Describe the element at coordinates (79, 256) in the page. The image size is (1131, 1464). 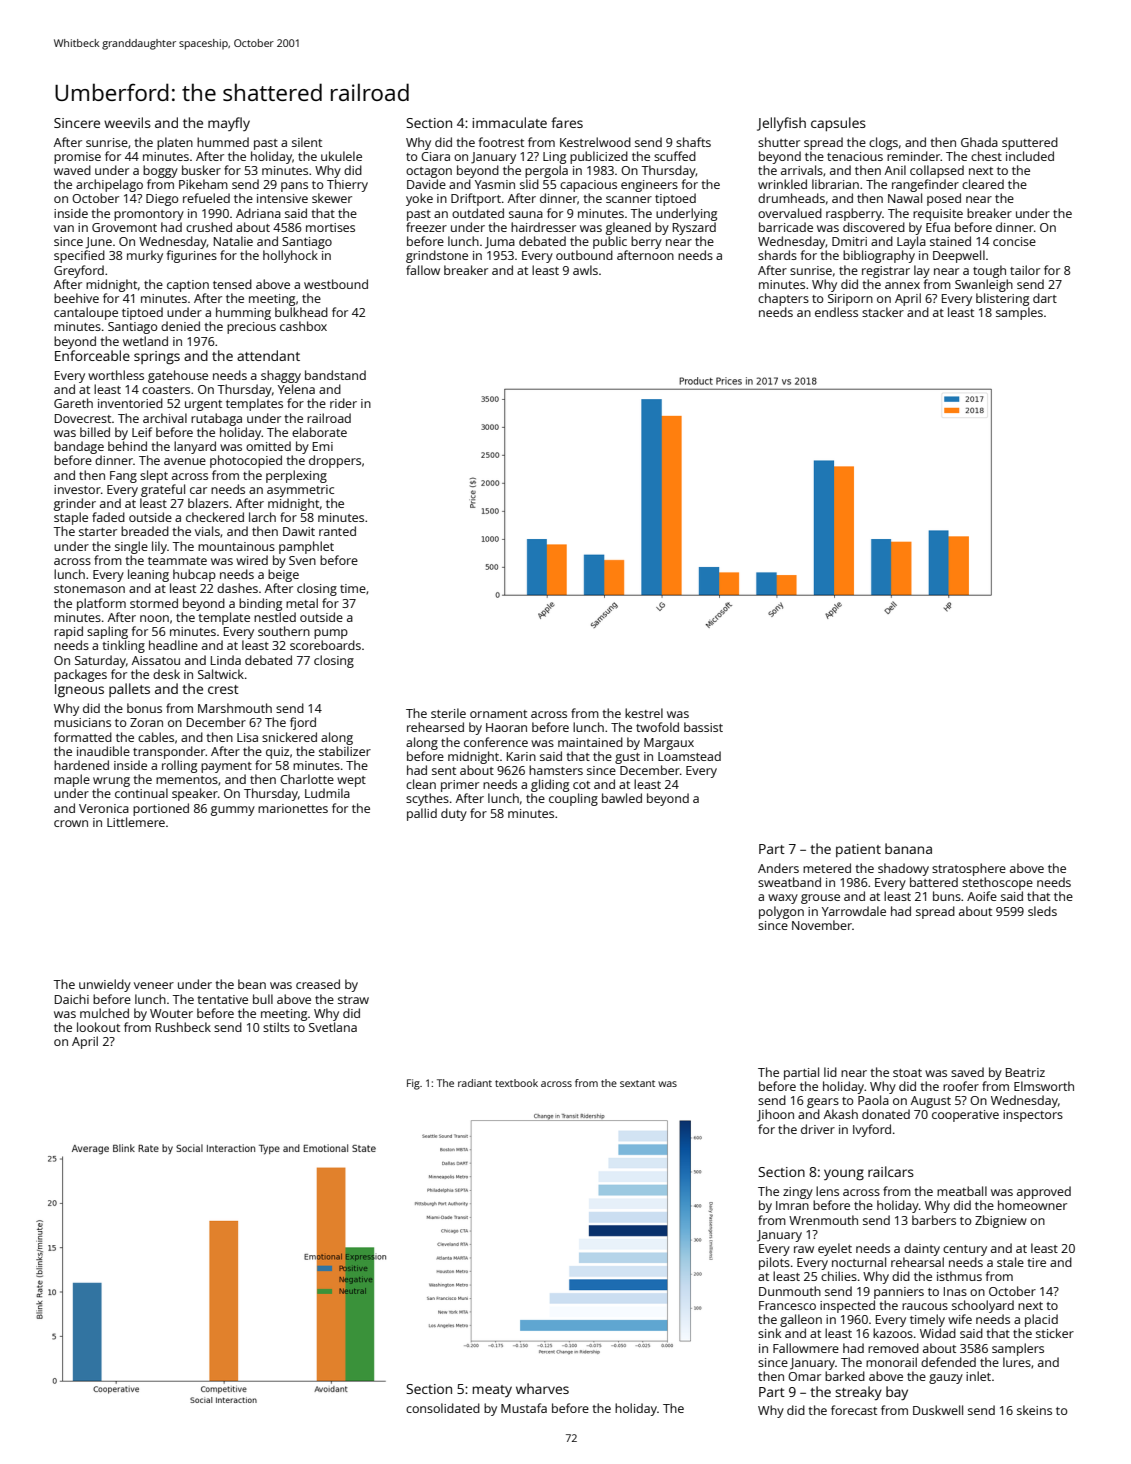
I see `specified` at that location.
